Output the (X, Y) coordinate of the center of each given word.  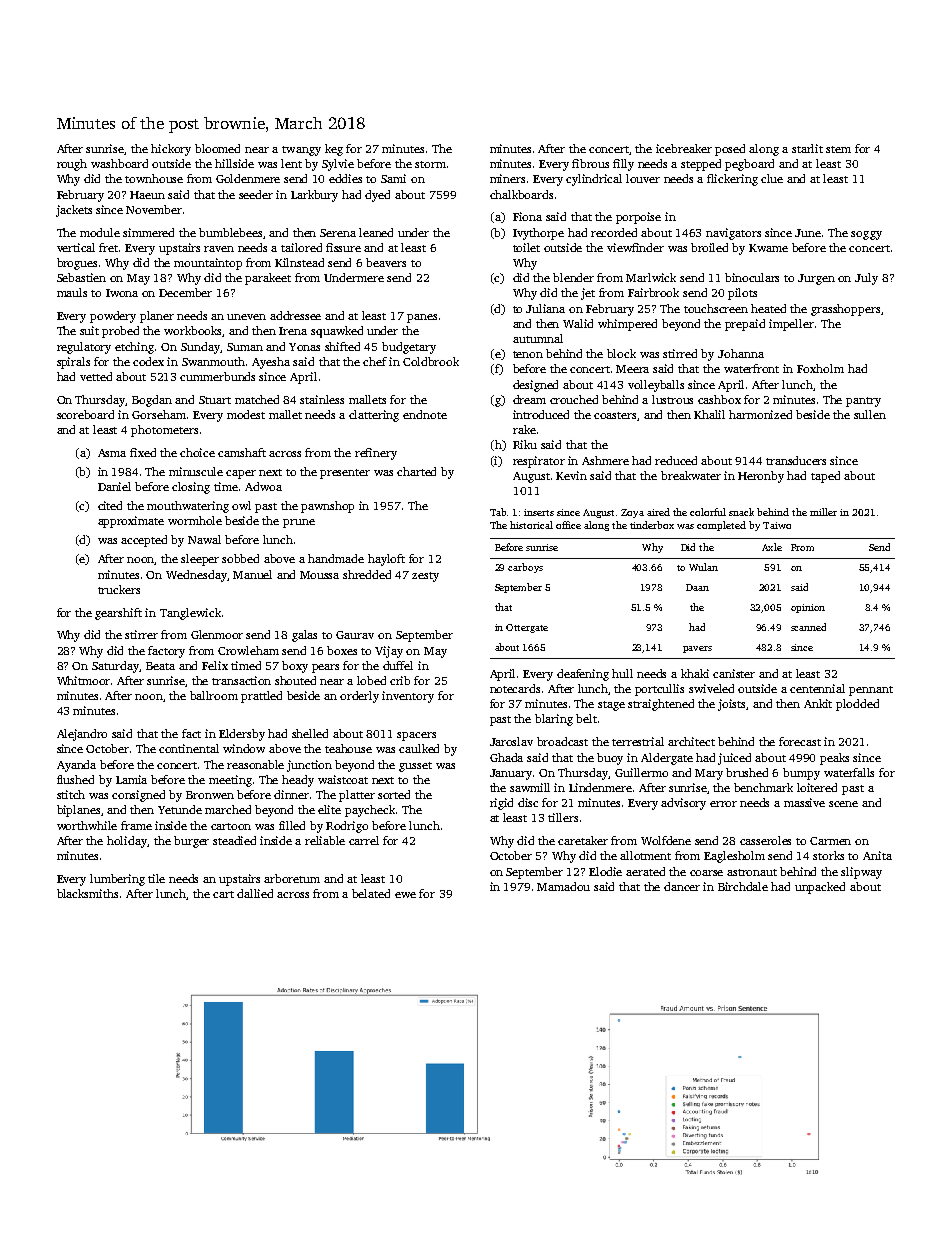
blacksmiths (87, 893)
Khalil (709, 414)
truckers (119, 589)
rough (72, 165)
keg (334, 150)
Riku (525, 444)
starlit (807, 148)
